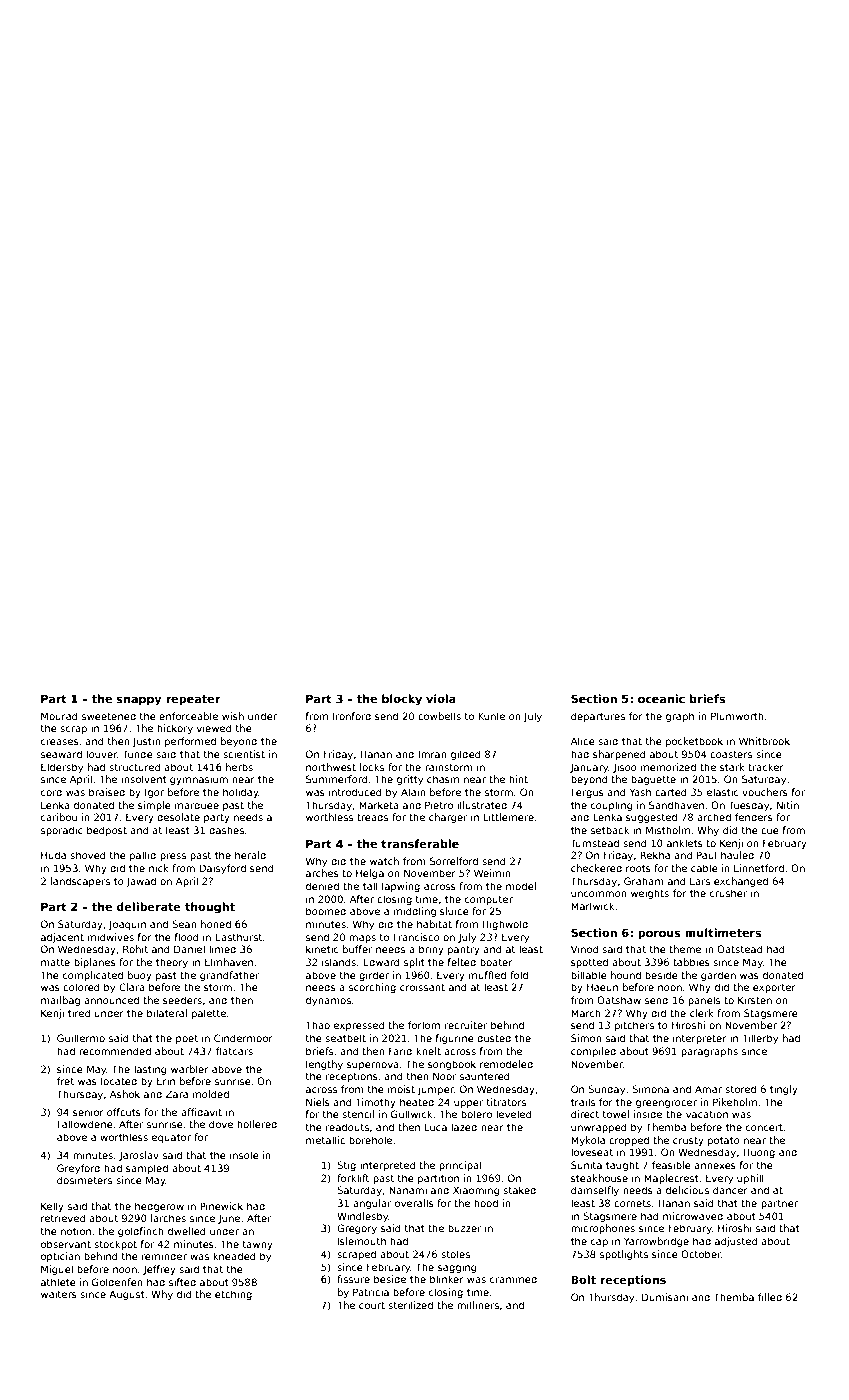  I want to click on vacation, so click(707, 1114).
